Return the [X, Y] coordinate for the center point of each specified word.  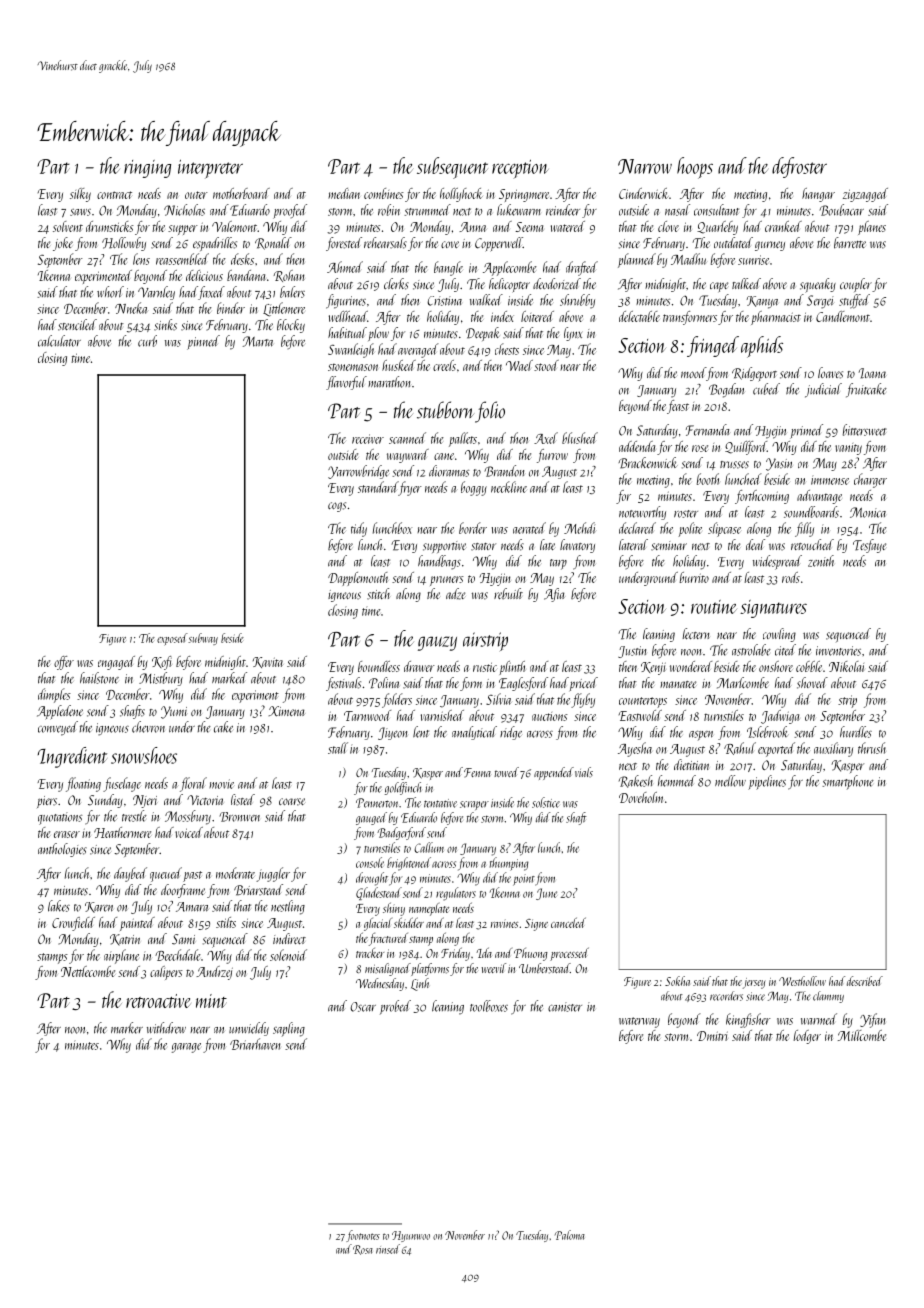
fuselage [122, 784]
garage [186, 1048]
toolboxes [489, 1006]
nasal [677, 210]
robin [389, 210]
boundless [379, 666]
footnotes [363, 1236]
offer [64, 663]
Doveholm [641, 797]
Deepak [482, 334]
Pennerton [377, 803]
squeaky [818, 285]
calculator [59, 341]
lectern [696, 634]
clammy [828, 997]
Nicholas [184, 210]
